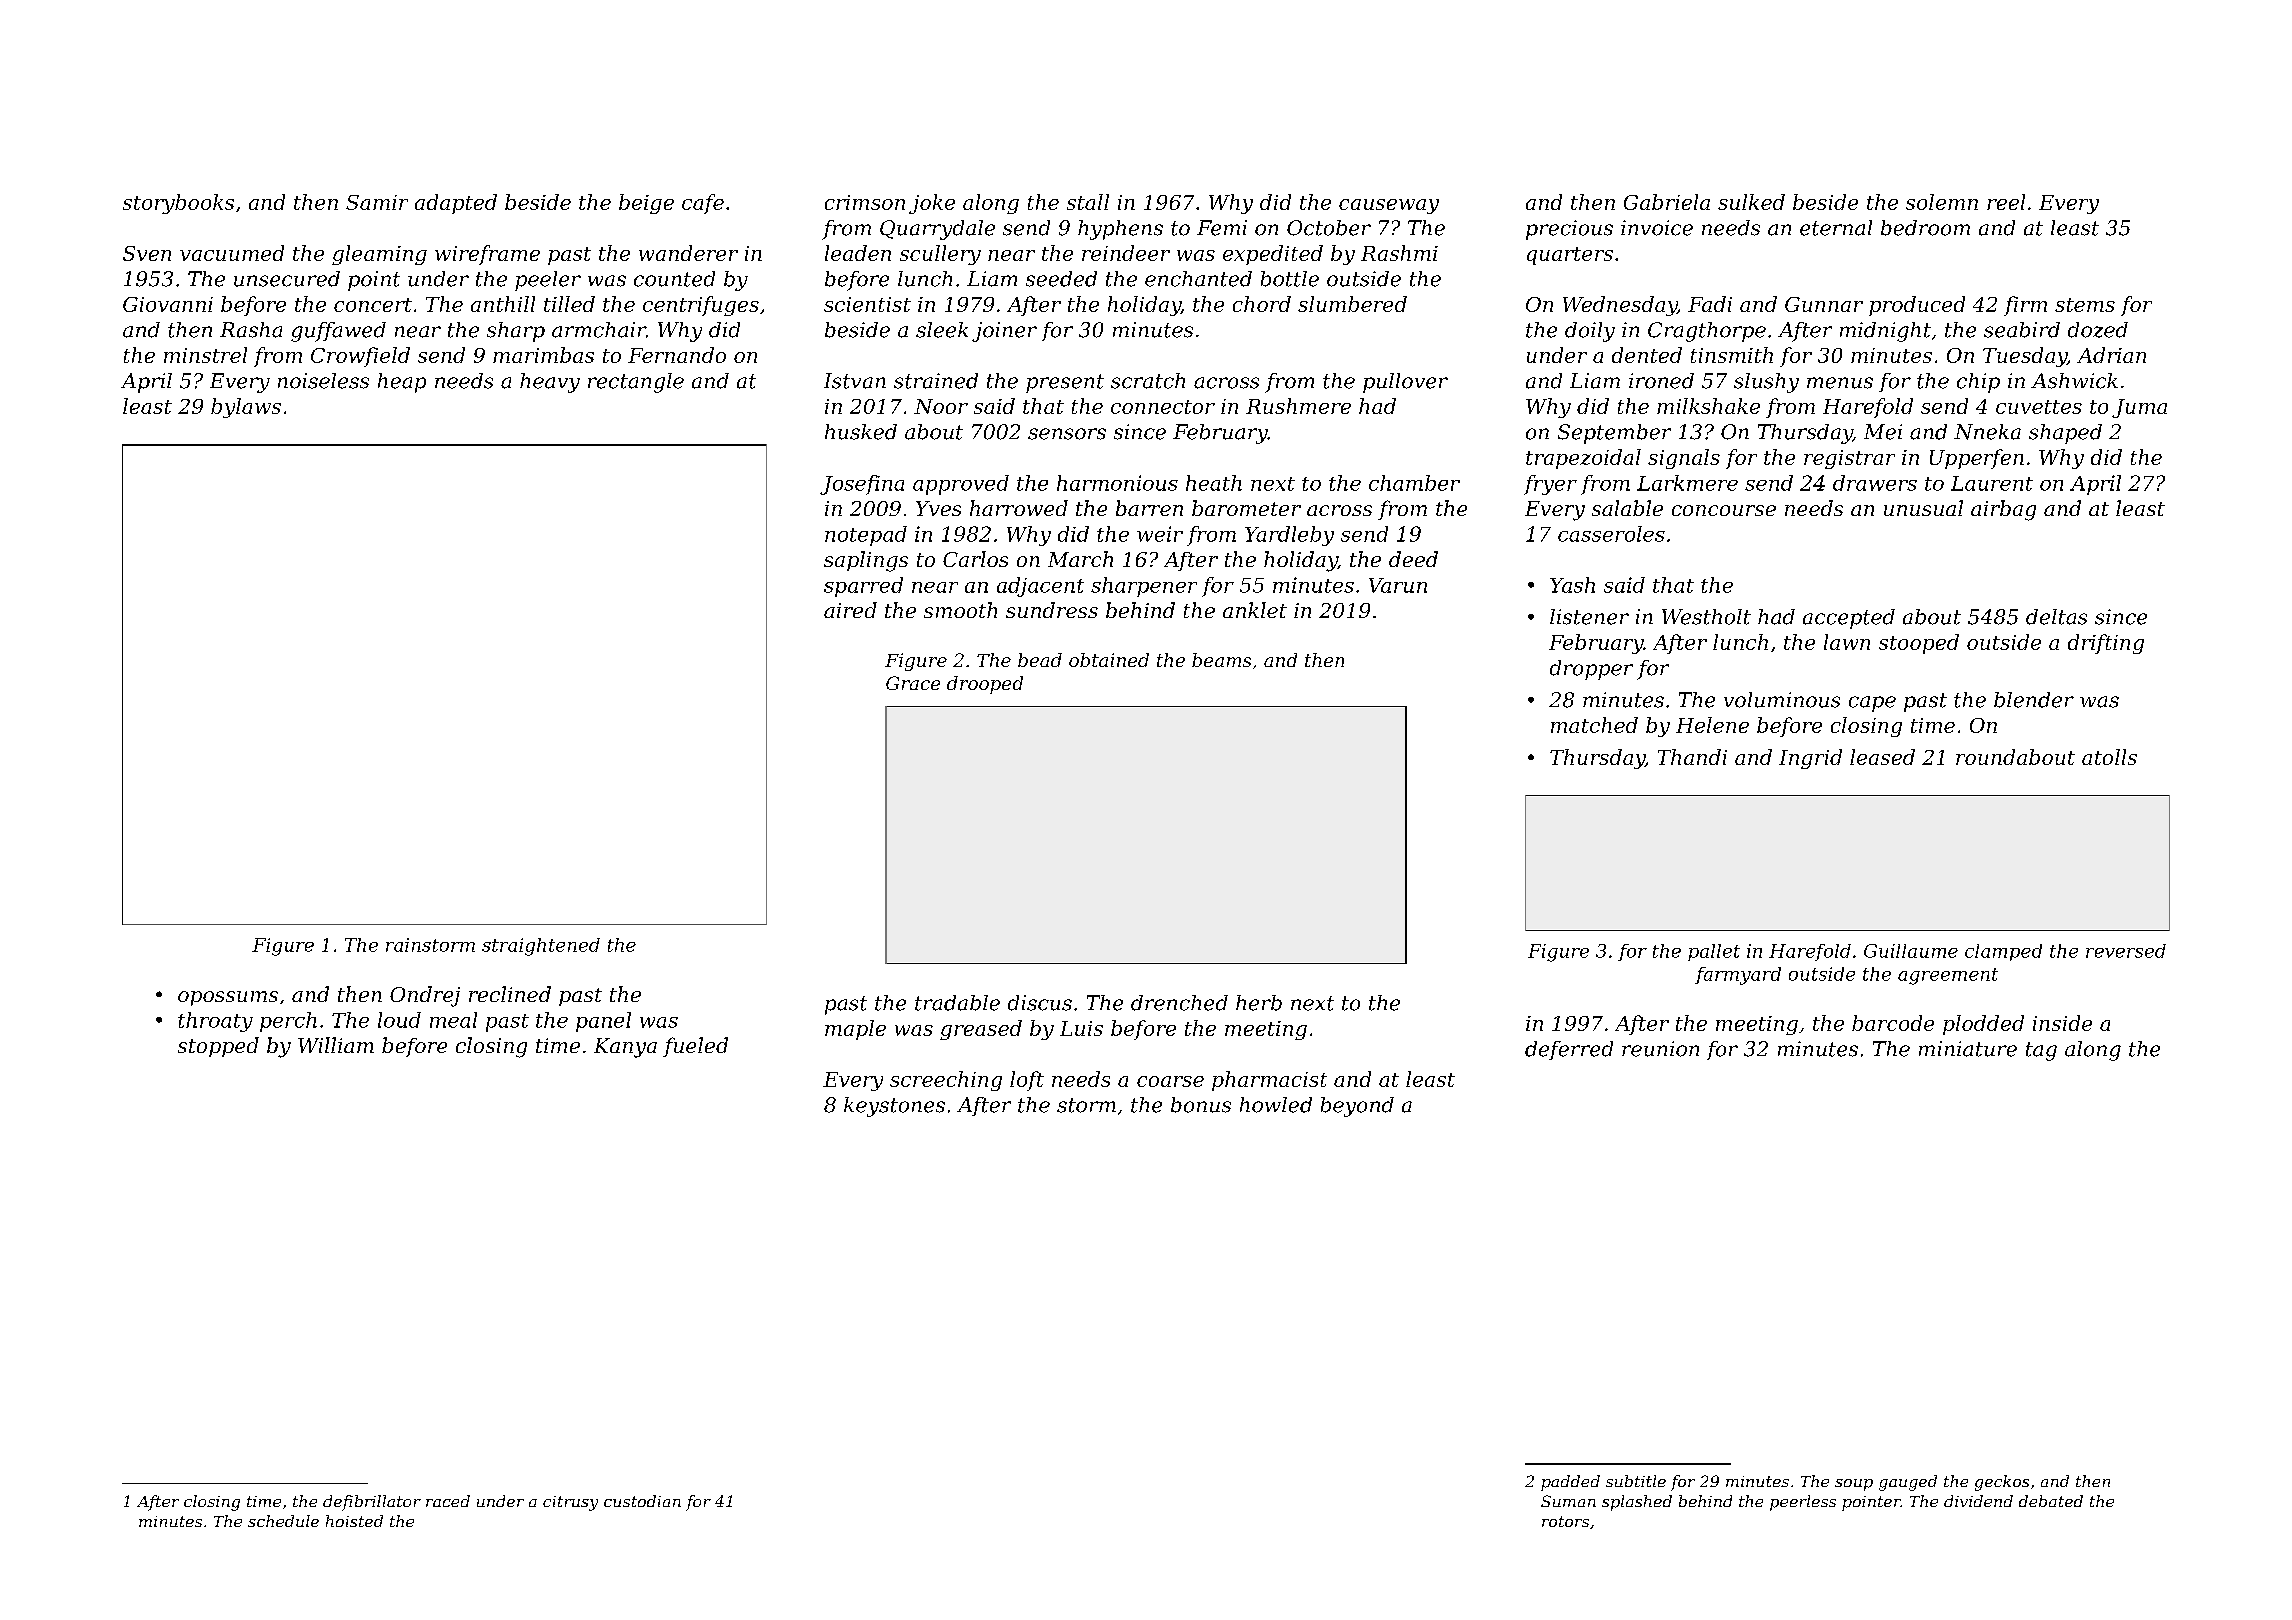 This screenshot has height=1620, width=2292. I want to click on miniature, so click(1968, 1049).
